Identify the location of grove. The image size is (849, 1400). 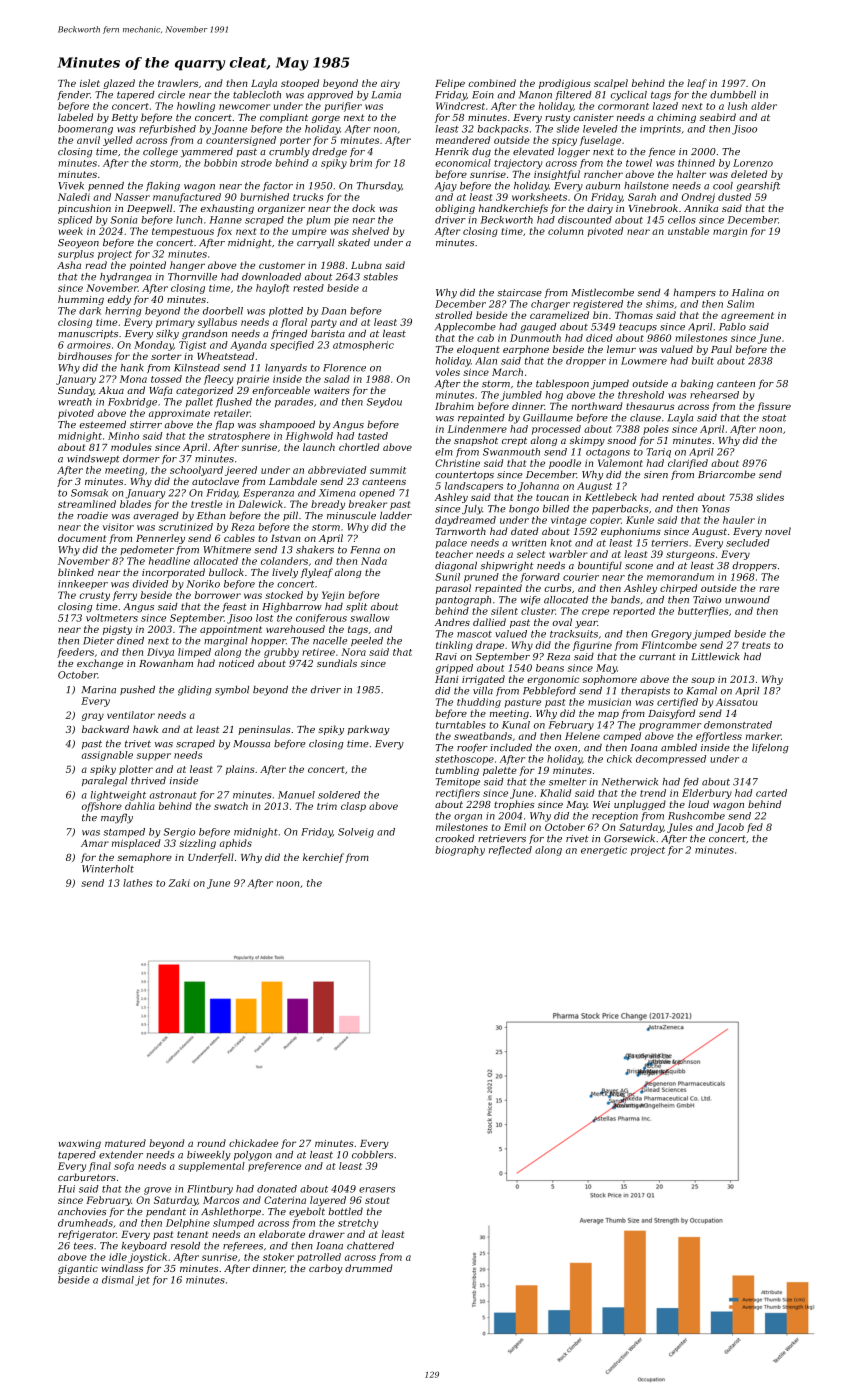
(157, 1191).
